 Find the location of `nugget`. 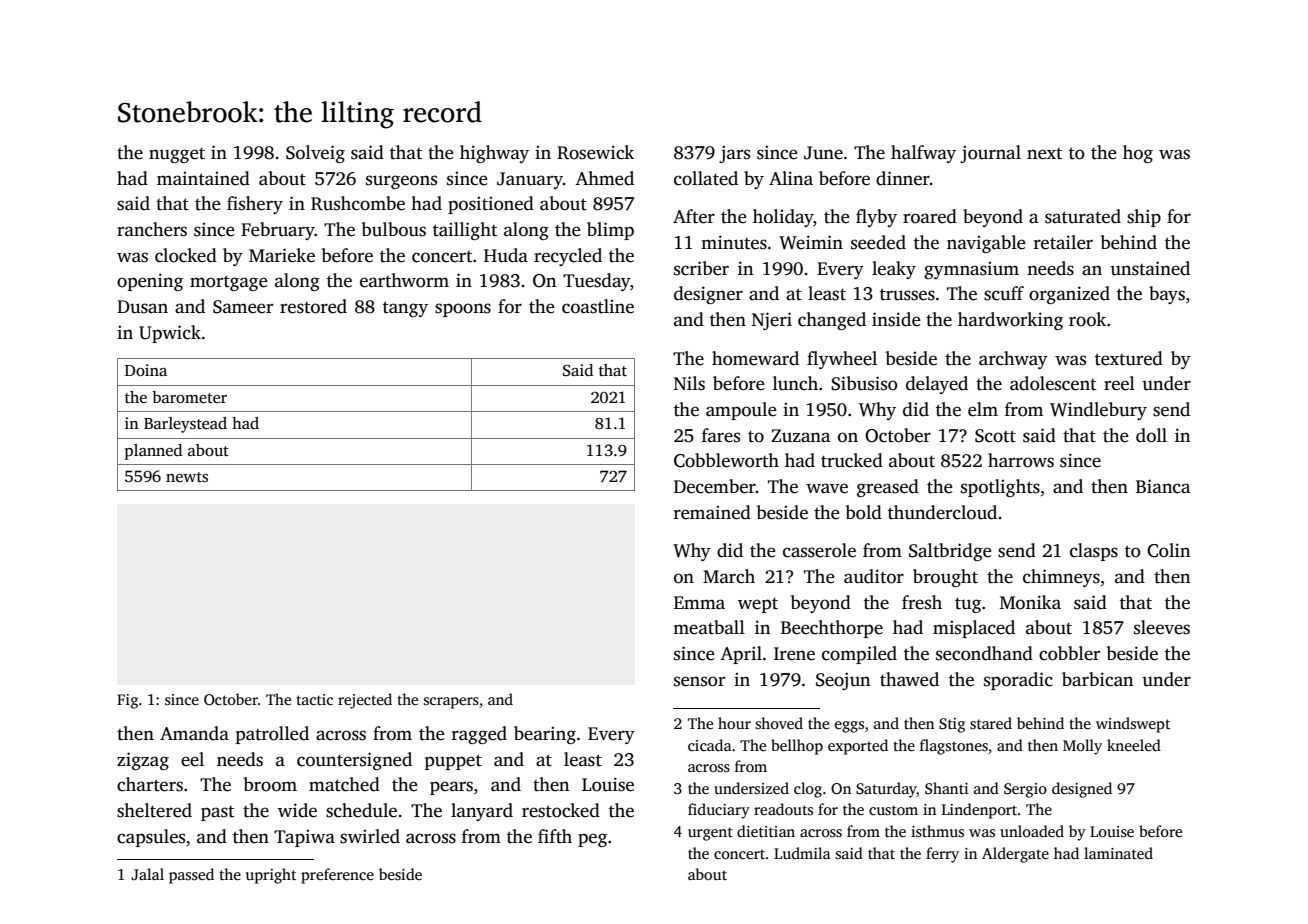

nugget is located at coordinates (177, 155).
